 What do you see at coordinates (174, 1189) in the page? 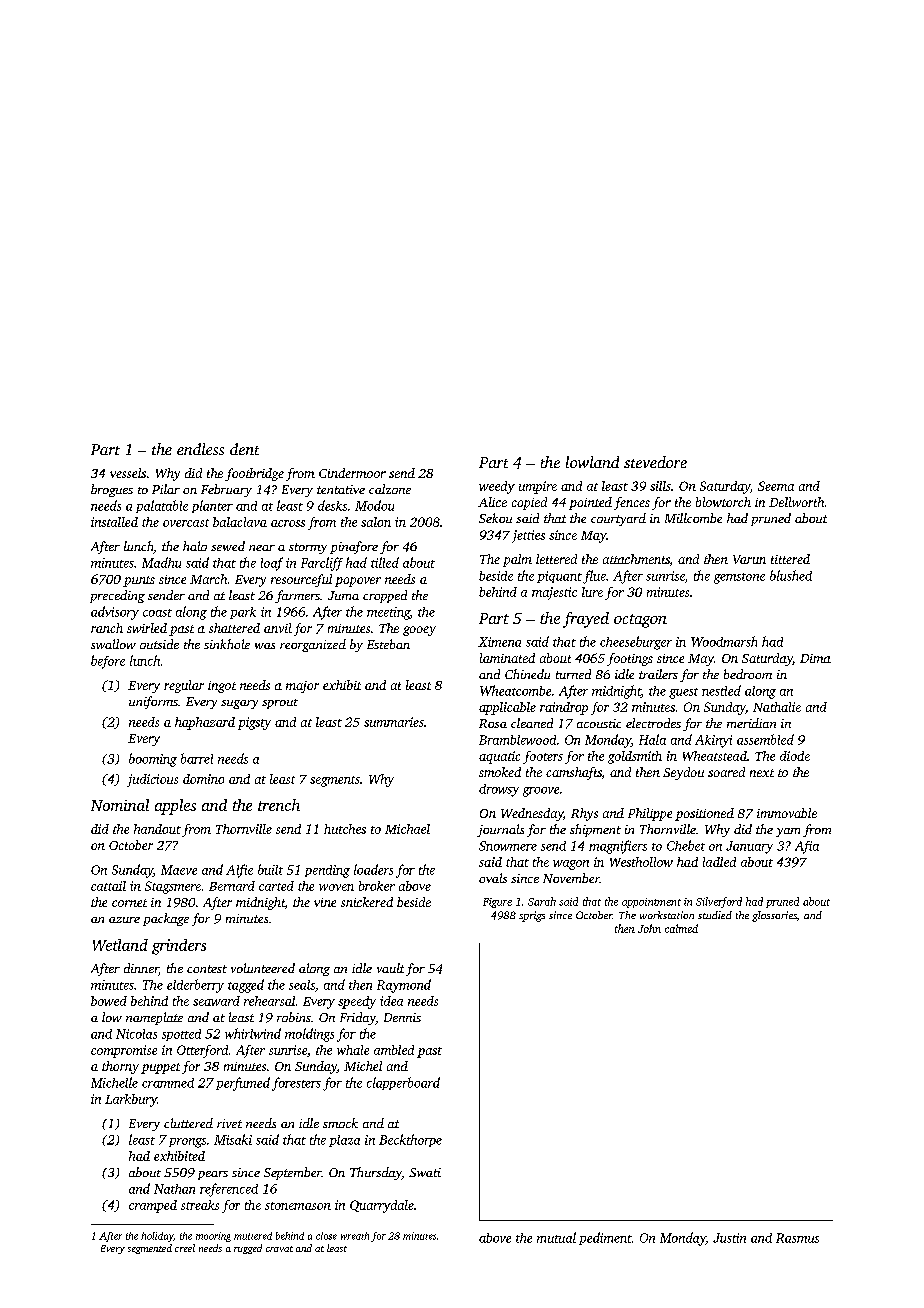
I see `Nathan` at bounding box center [174, 1189].
